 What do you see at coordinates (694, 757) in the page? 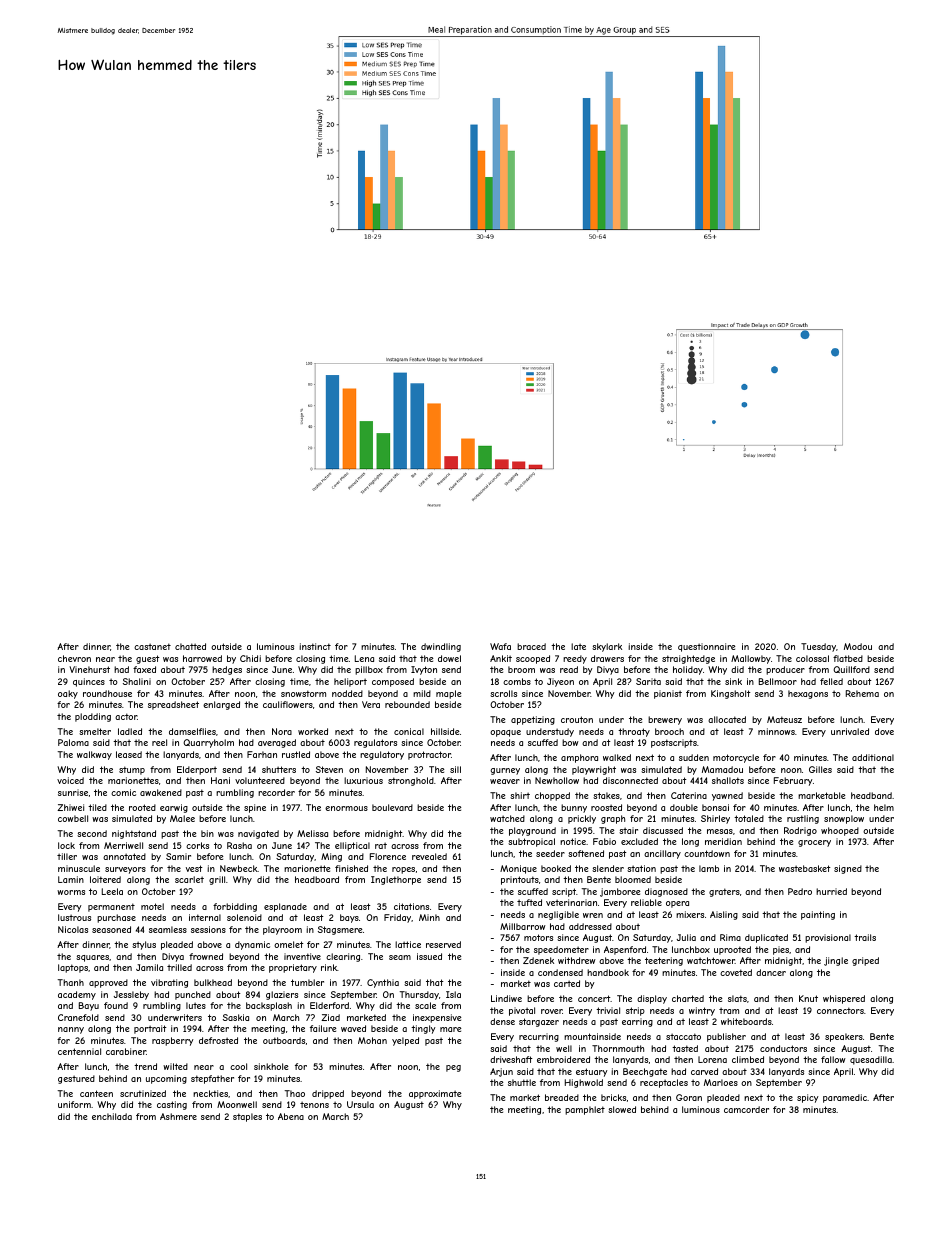
I see `sudden` at bounding box center [694, 757].
